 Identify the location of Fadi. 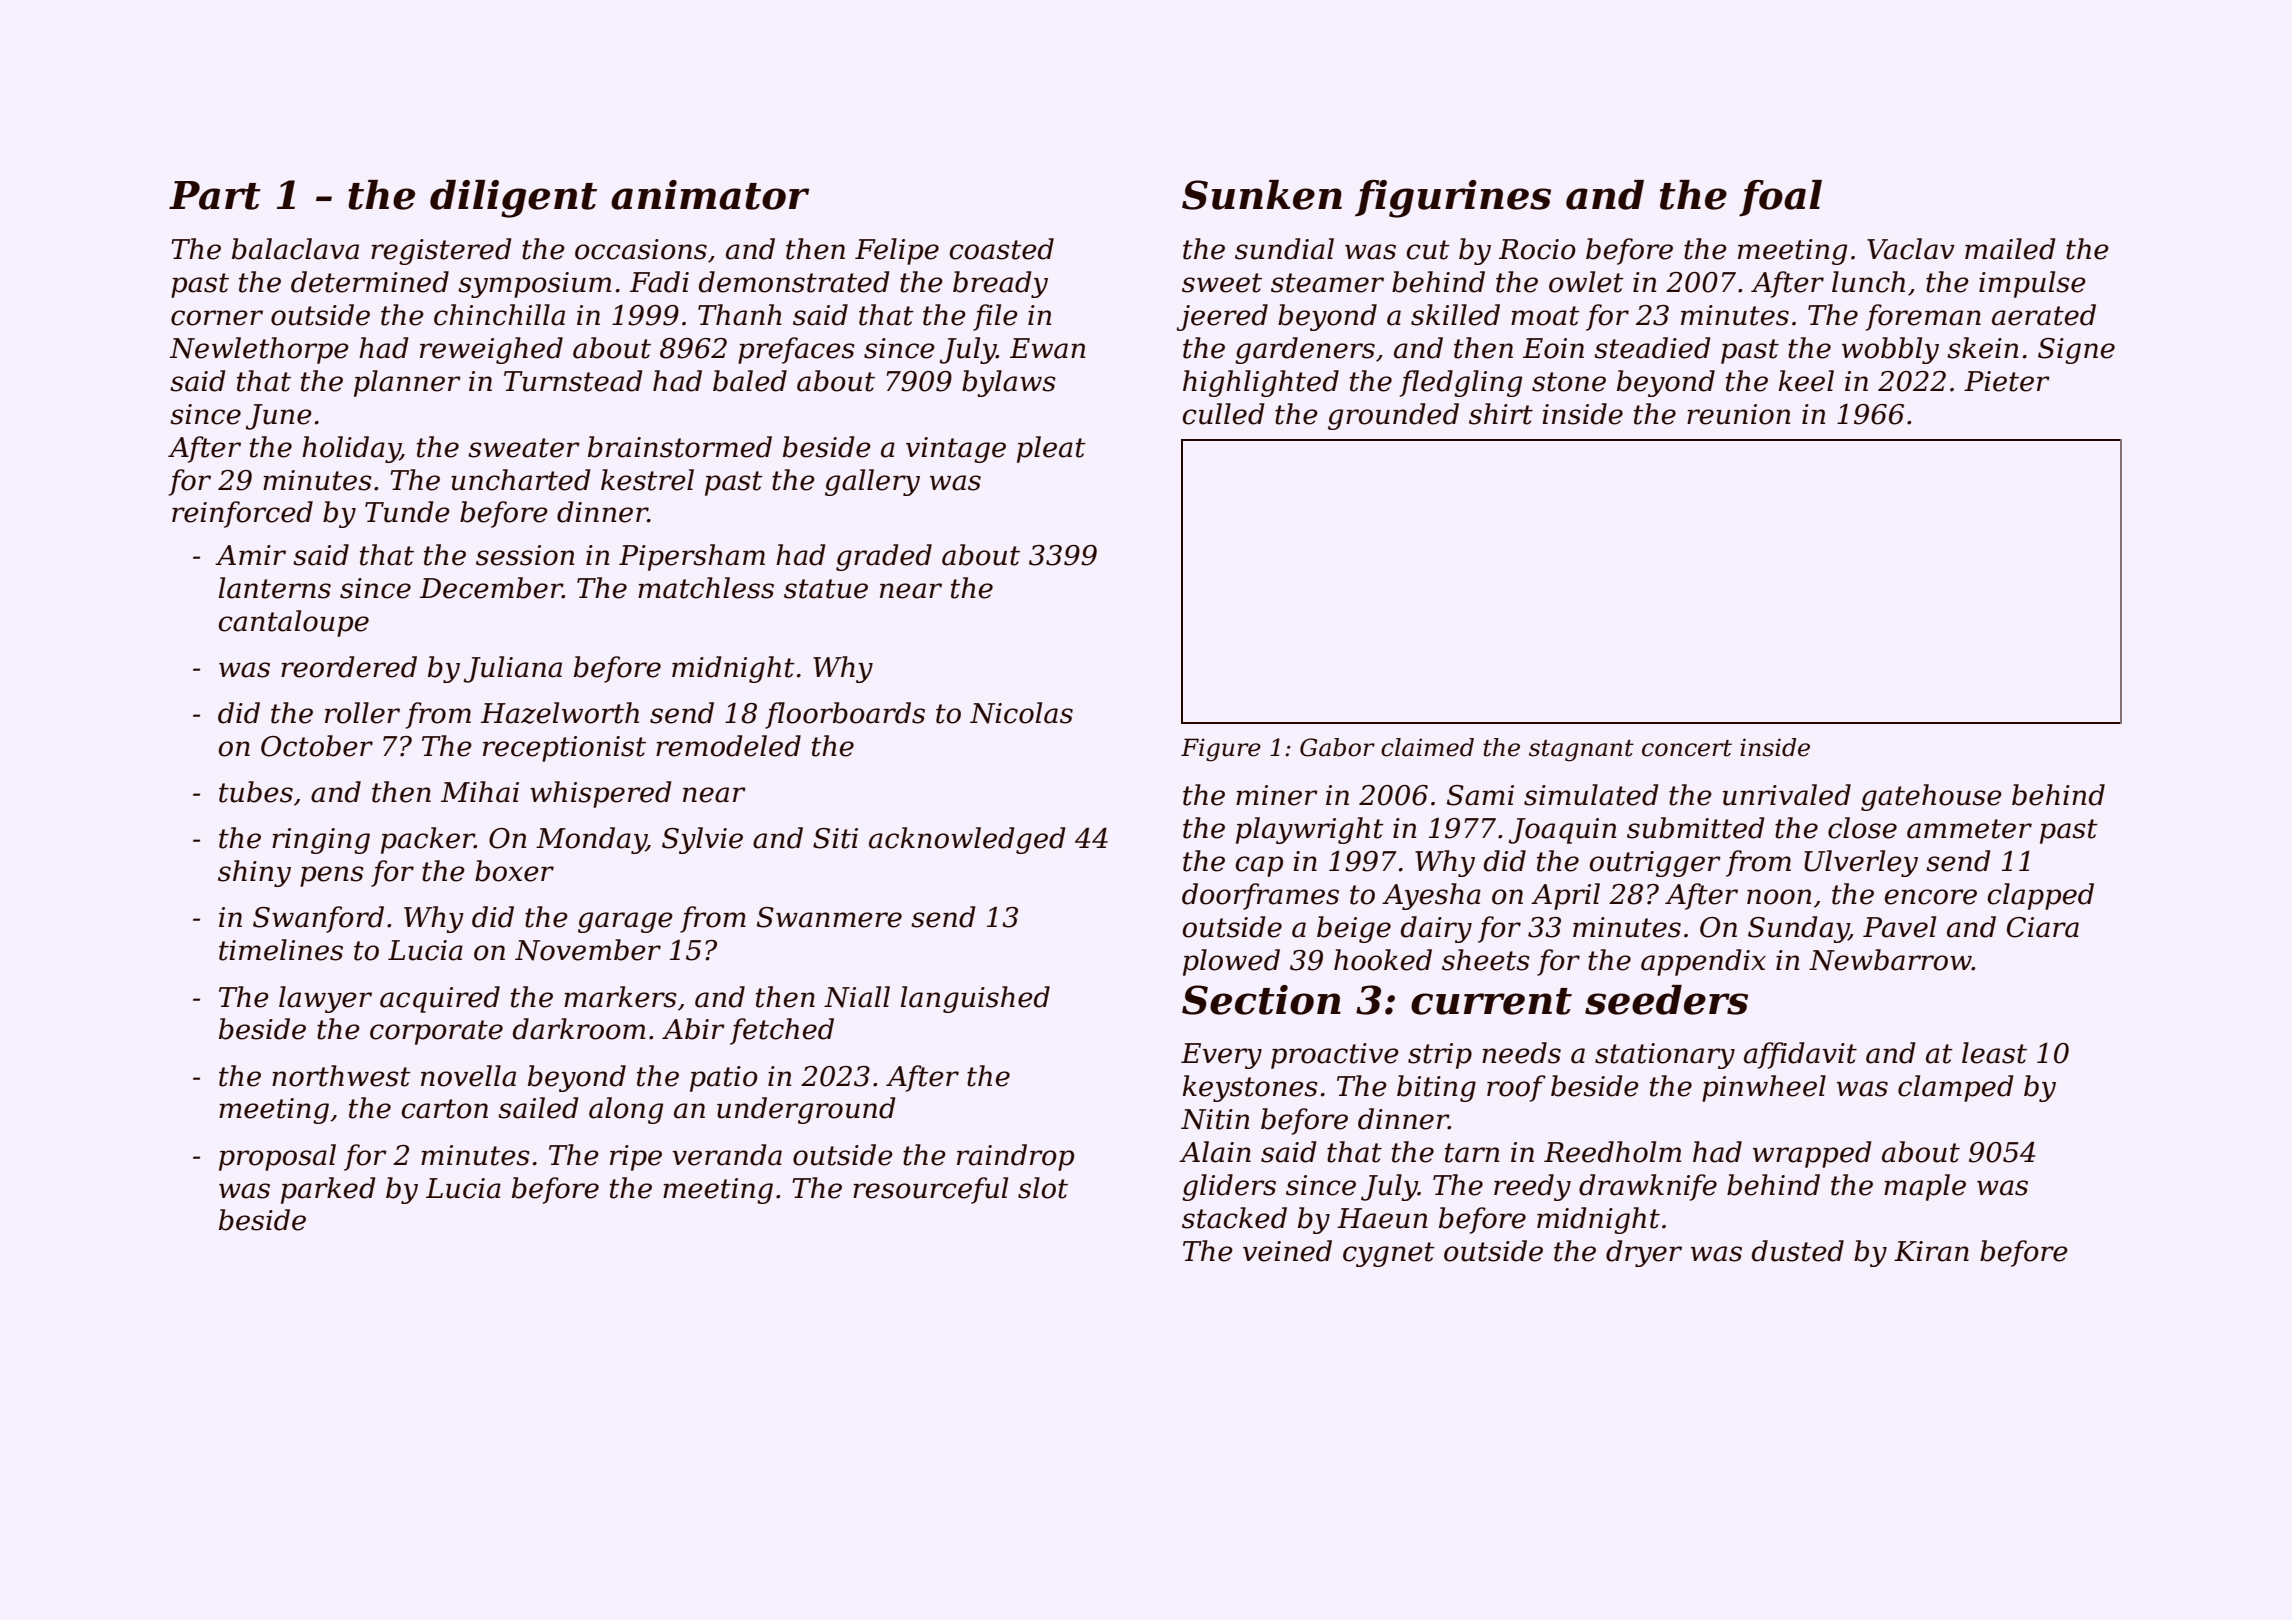
(659, 282).
